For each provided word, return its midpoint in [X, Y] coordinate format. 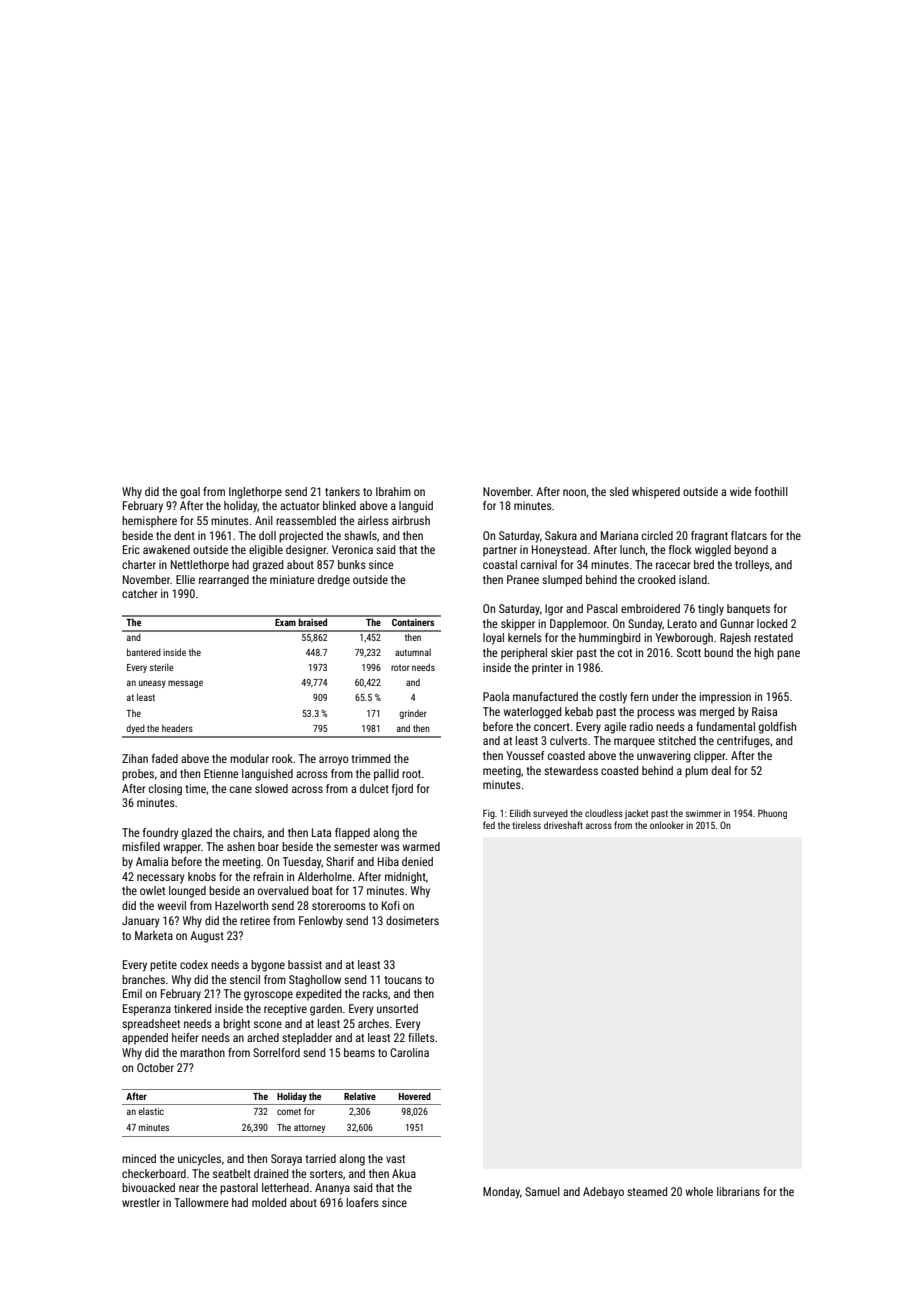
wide [740, 491]
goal [190, 493]
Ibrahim [393, 491]
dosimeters [412, 920]
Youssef [525, 755]
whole [699, 1191]
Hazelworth [241, 905]
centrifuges [743, 742]
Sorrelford [276, 1052]
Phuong [772, 814]
